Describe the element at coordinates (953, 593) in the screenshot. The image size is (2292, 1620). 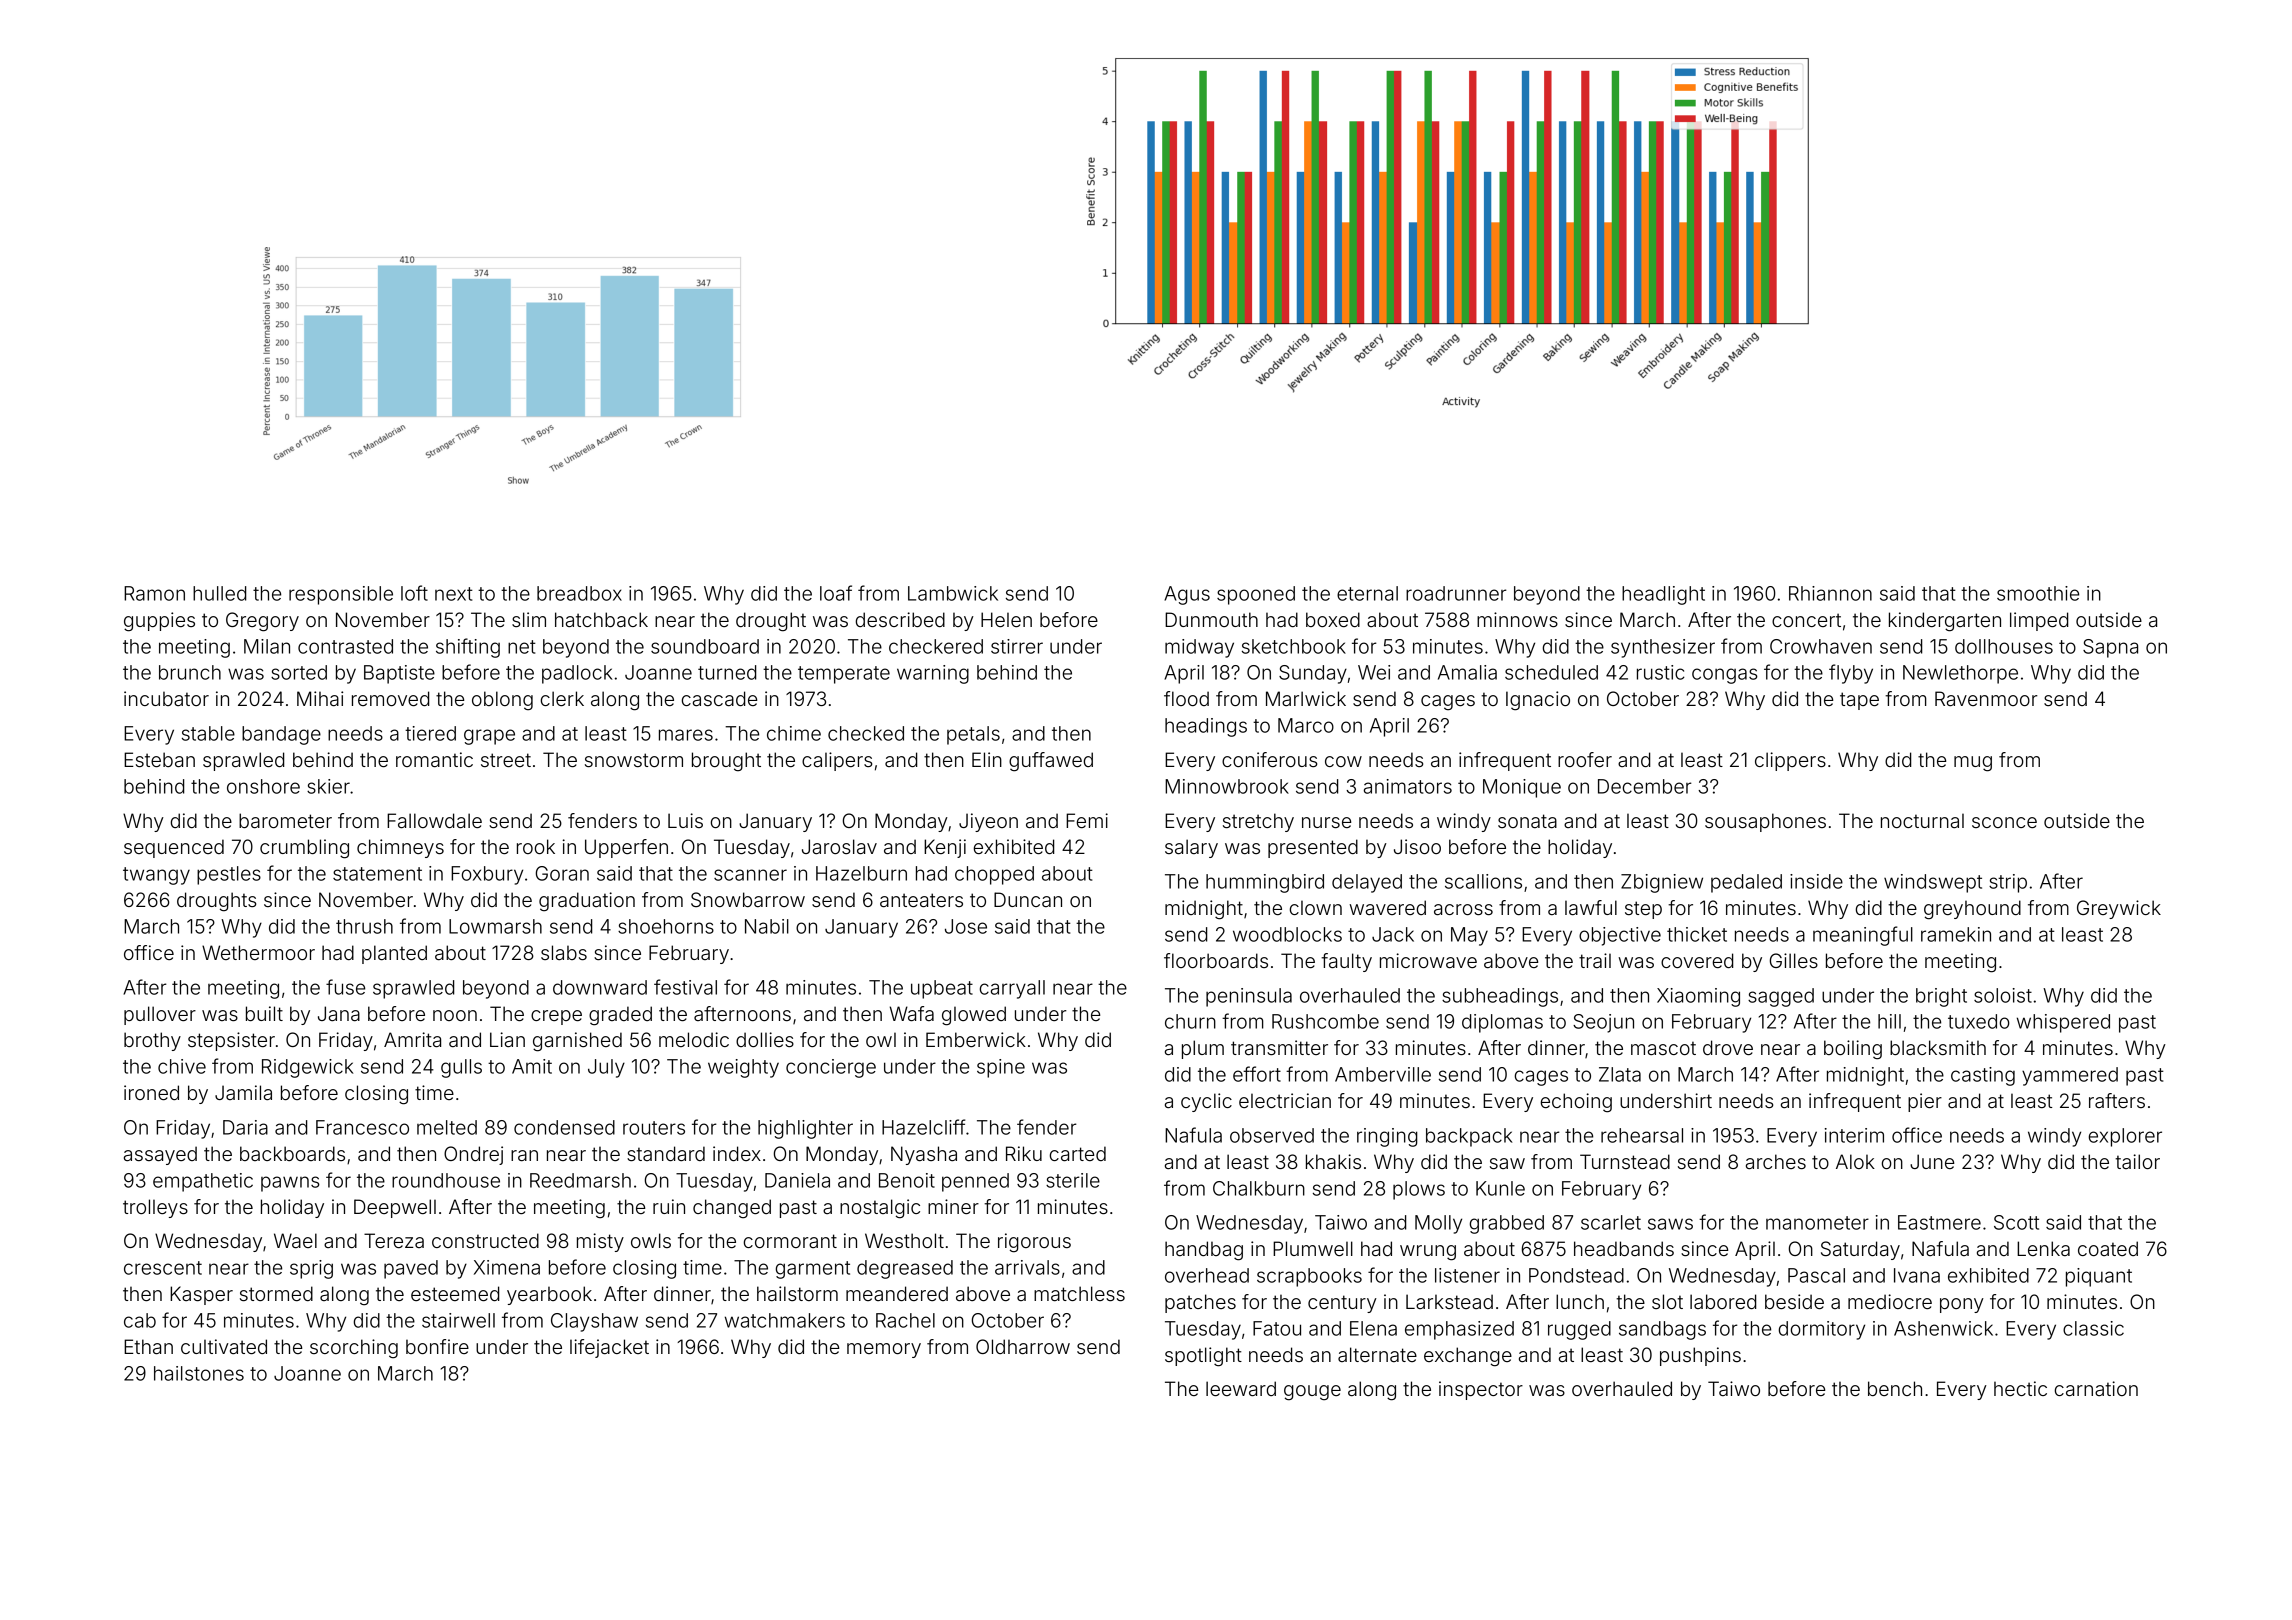
I see `Lambwick` at that location.
